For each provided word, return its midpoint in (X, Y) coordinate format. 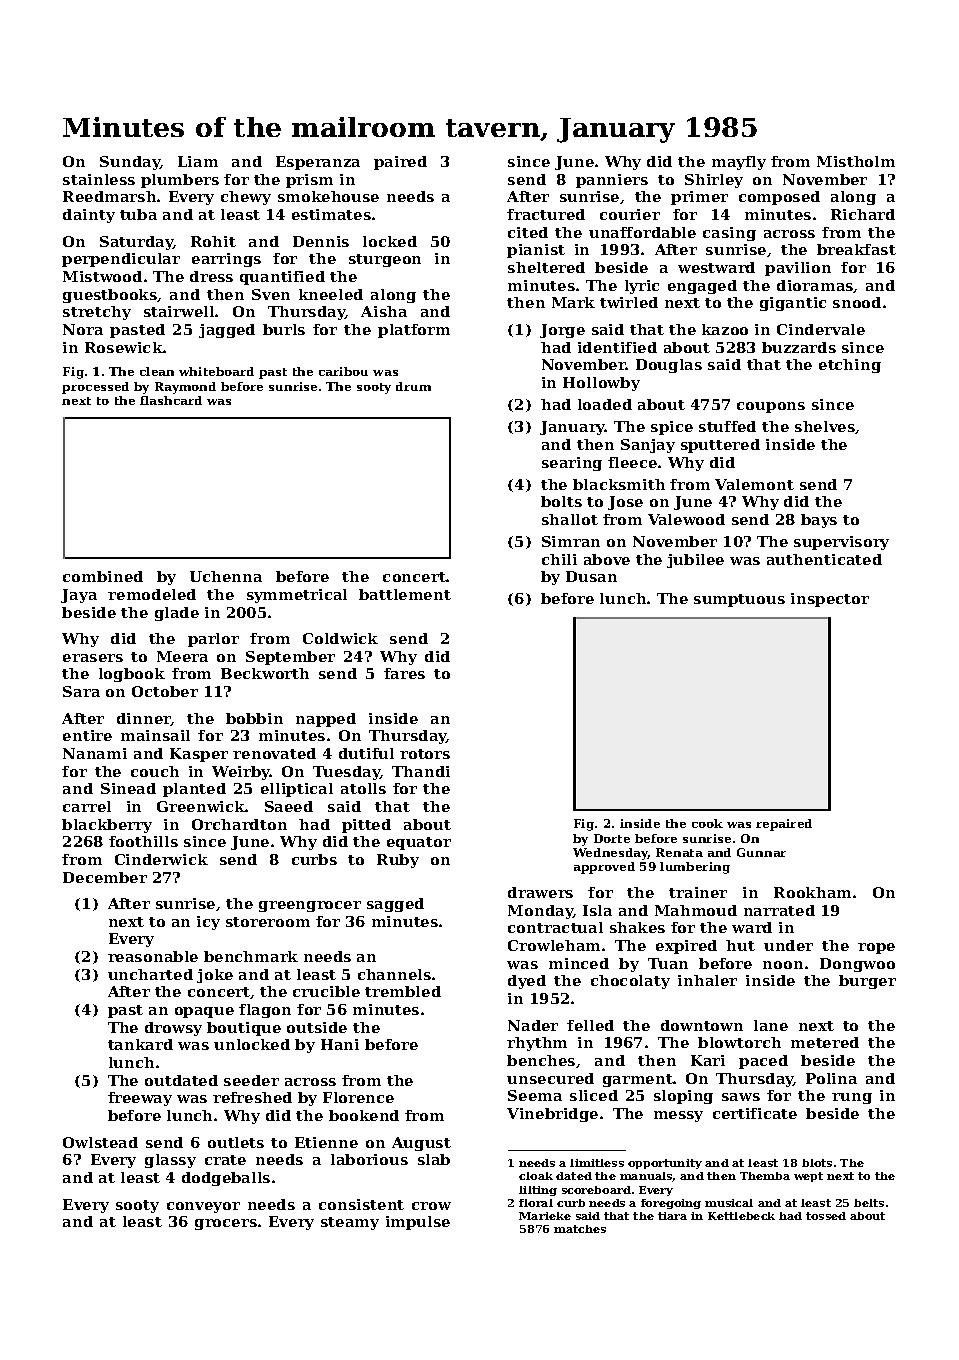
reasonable (153, 956)
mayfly (739, 163)
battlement (405, 594)
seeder (251, 1080)
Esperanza (318, 163)
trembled (403, 991)
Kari (708, 1060)
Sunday (130, 163)
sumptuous (739, 600)
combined (103, 576)
